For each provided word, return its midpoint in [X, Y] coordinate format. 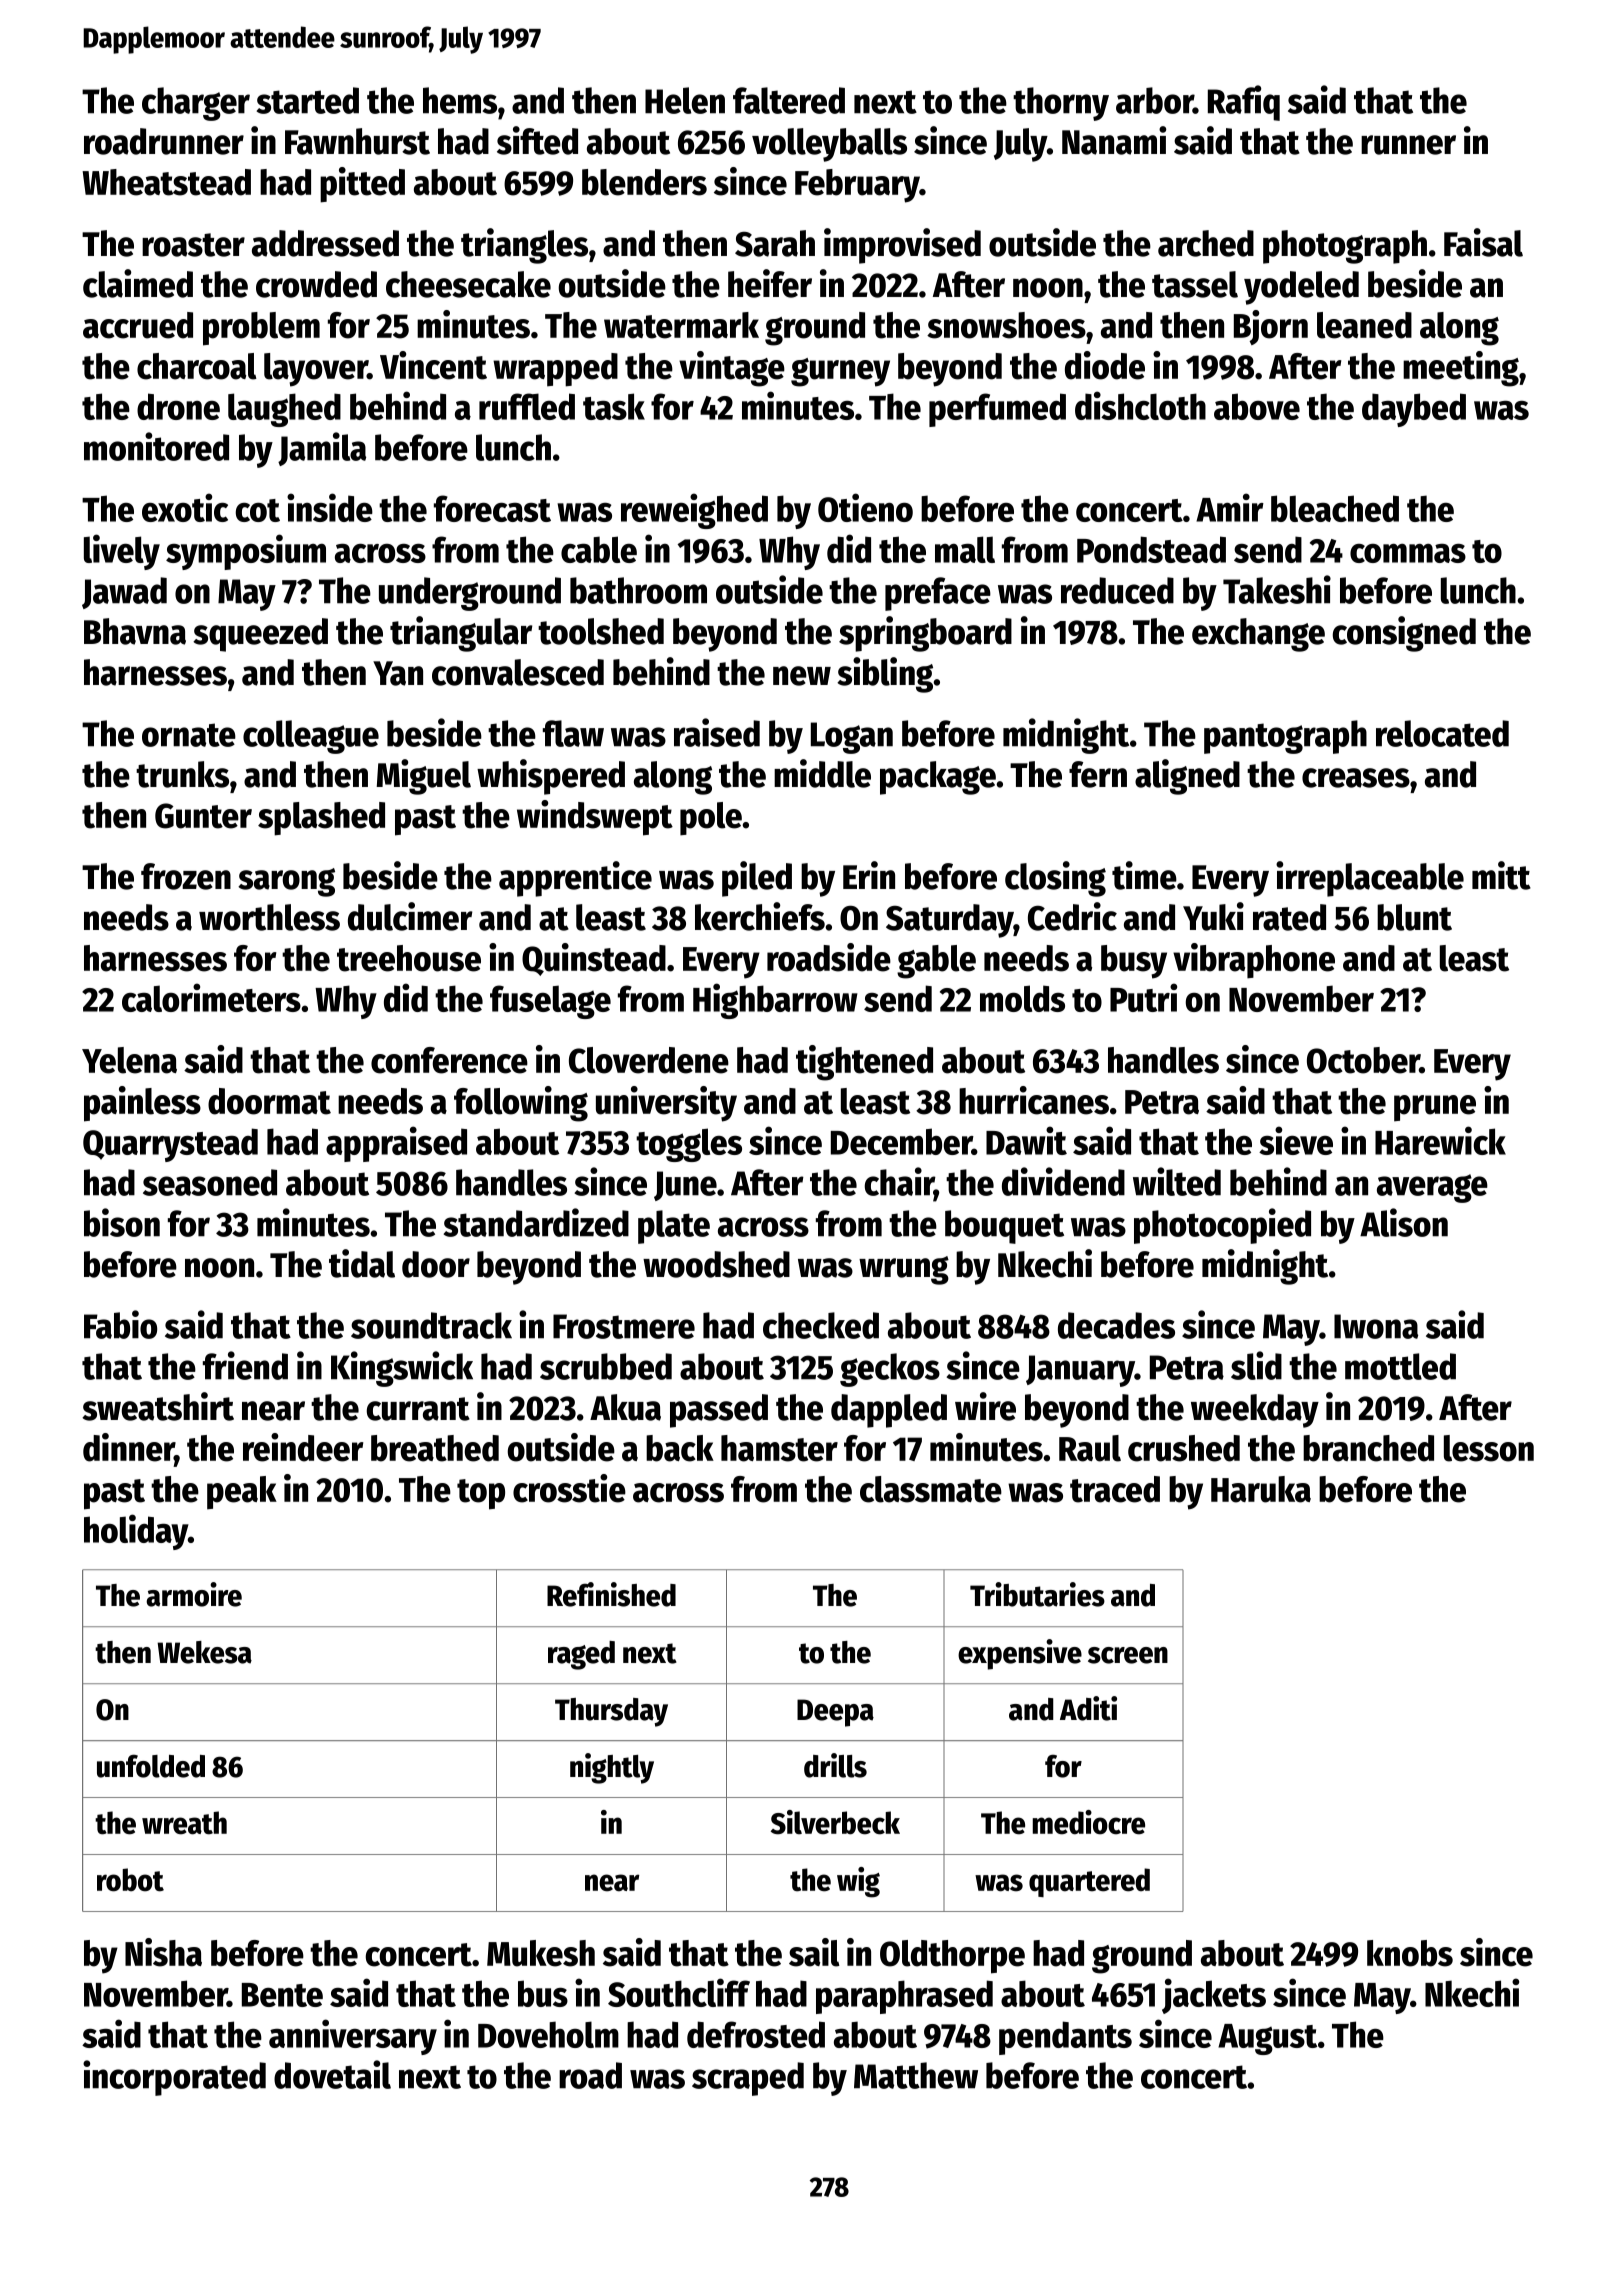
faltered [789, 100]
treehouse [409, 958]
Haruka [1261, 1489]
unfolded [151, 1766]
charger [196, 104]
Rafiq [1244, 103]
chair [899, 1183]
